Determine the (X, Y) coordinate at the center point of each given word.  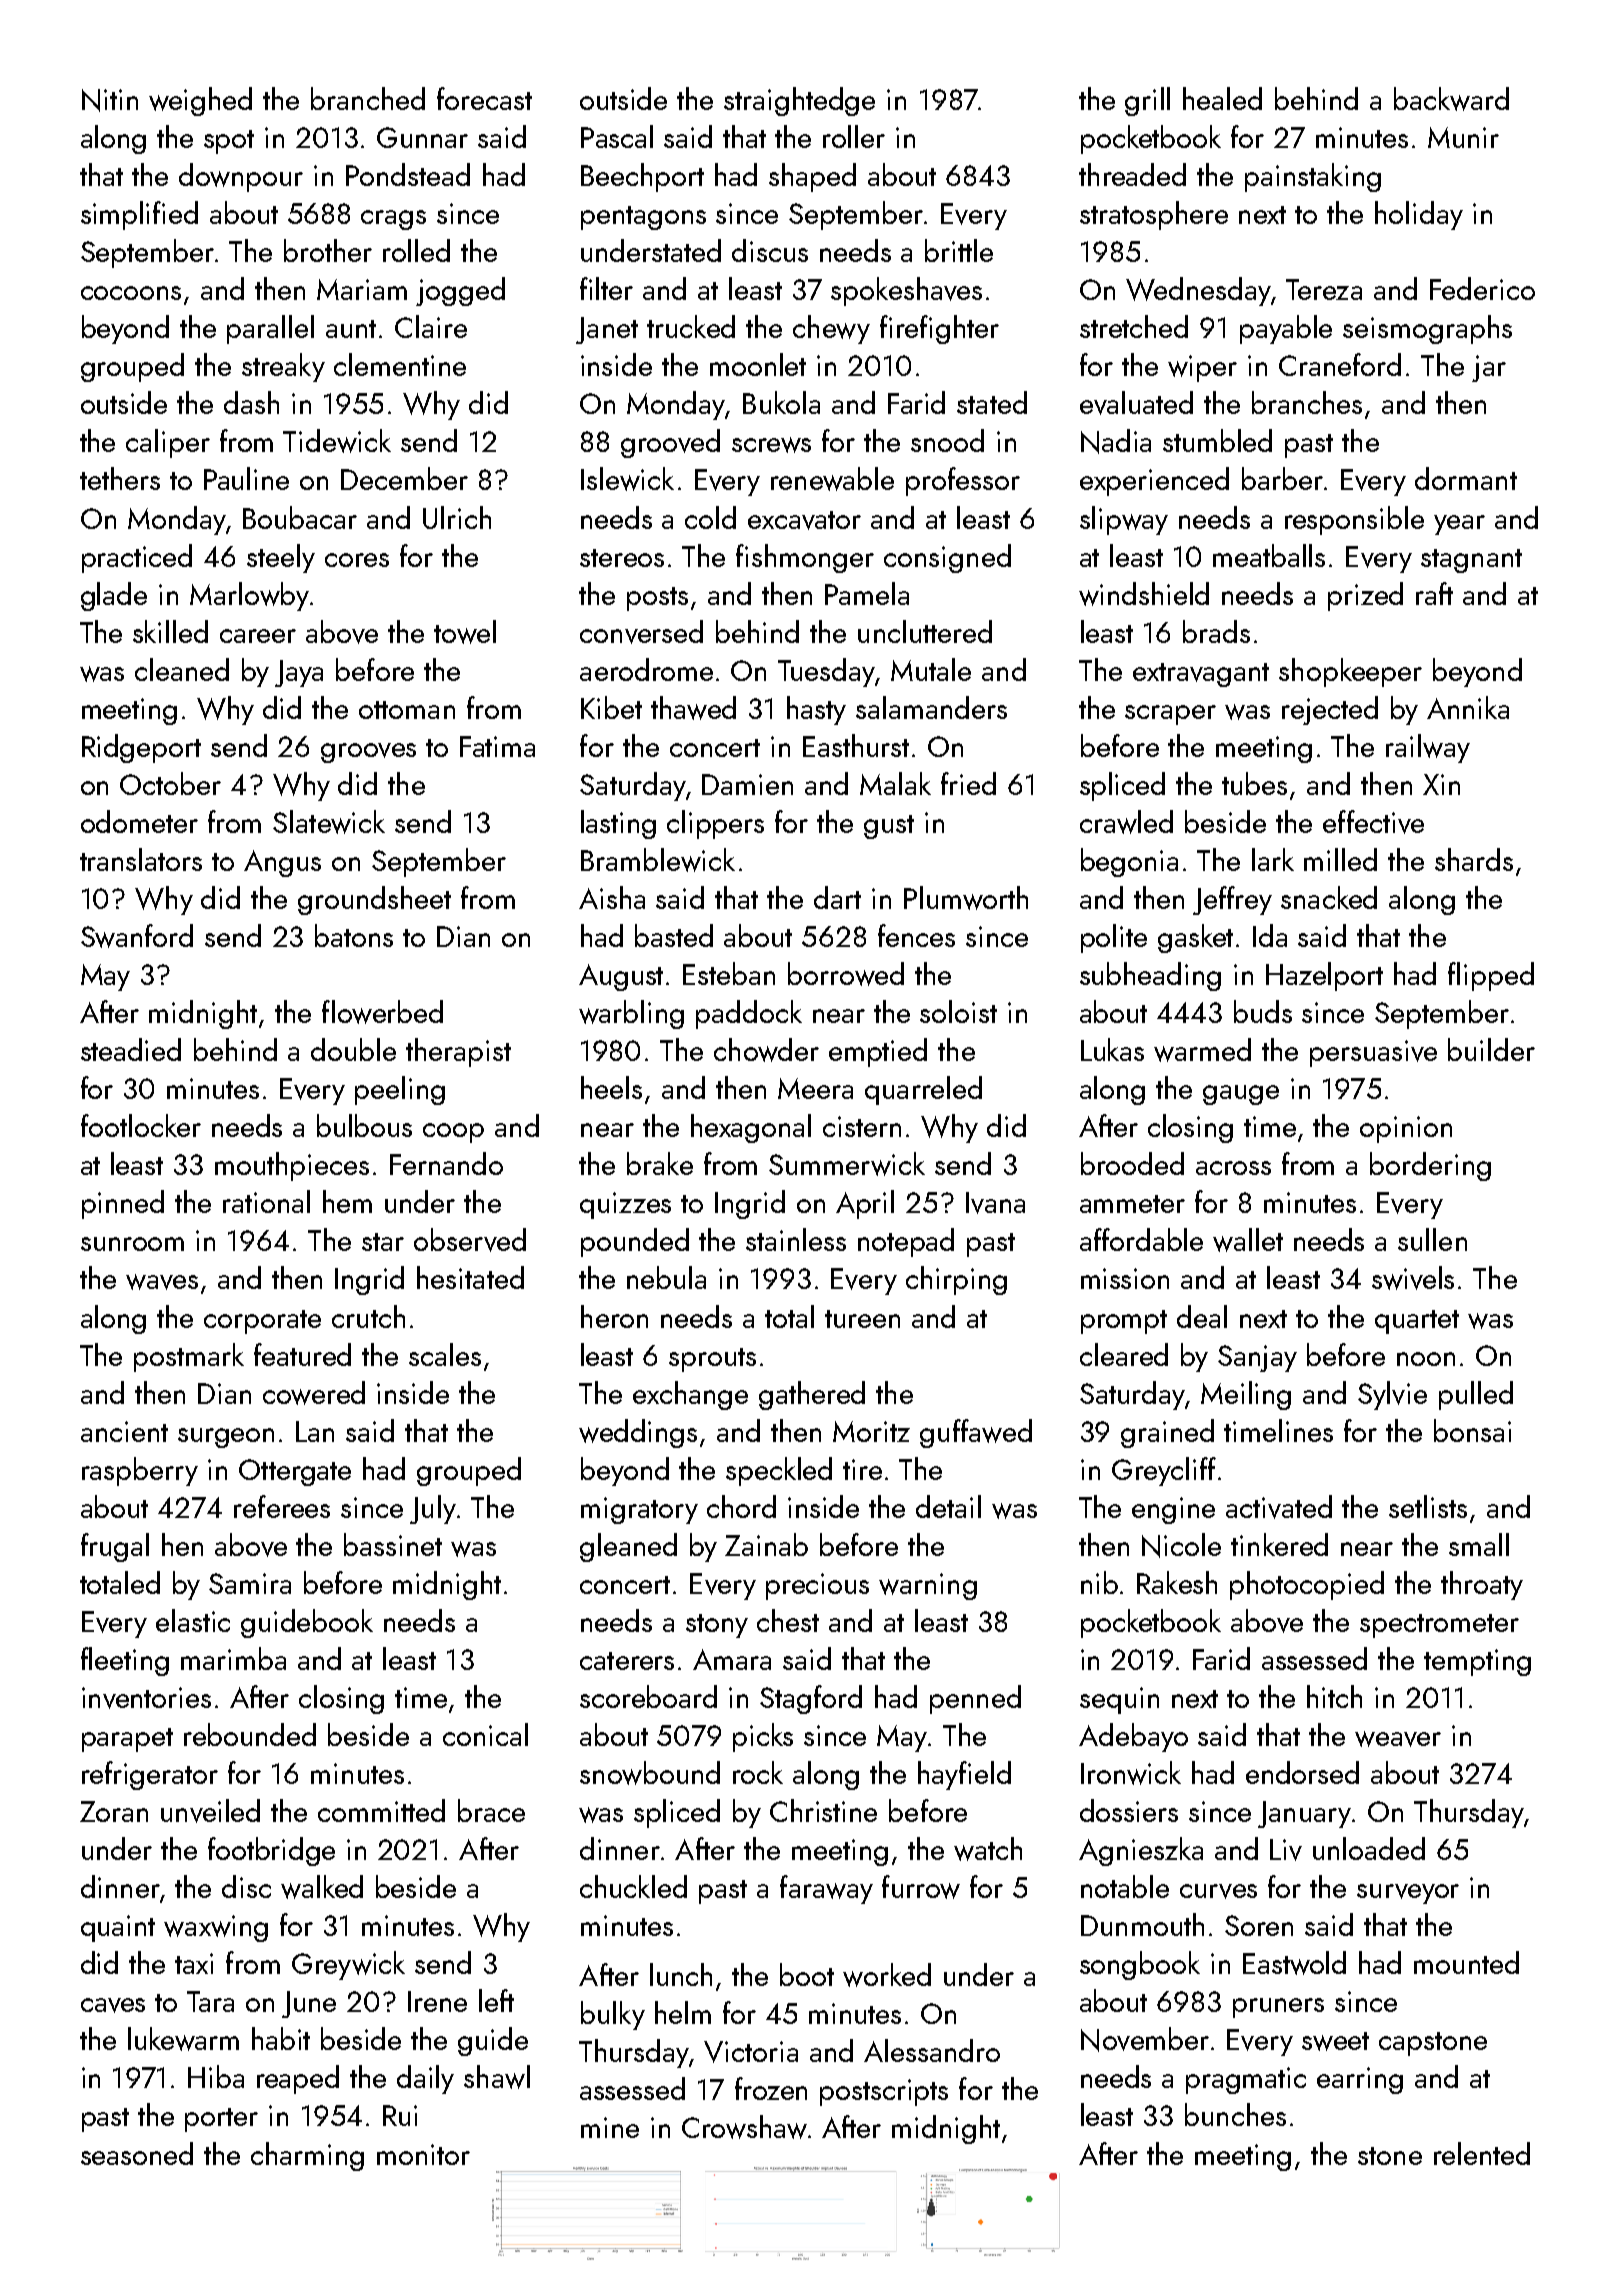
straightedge (799, 101)
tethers (120, 478)
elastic (193, 1620)
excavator (804, 520)
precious (817, 1586)
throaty (1482, 1585)
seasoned (137, 2153)
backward (1451, 99)
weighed (200, 101)
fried (968, 783)
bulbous (364, 1125)
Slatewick (329, 822)
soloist (958, 1011)
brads (1216, 631)
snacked (1329, 897)
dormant (1466, 478)
